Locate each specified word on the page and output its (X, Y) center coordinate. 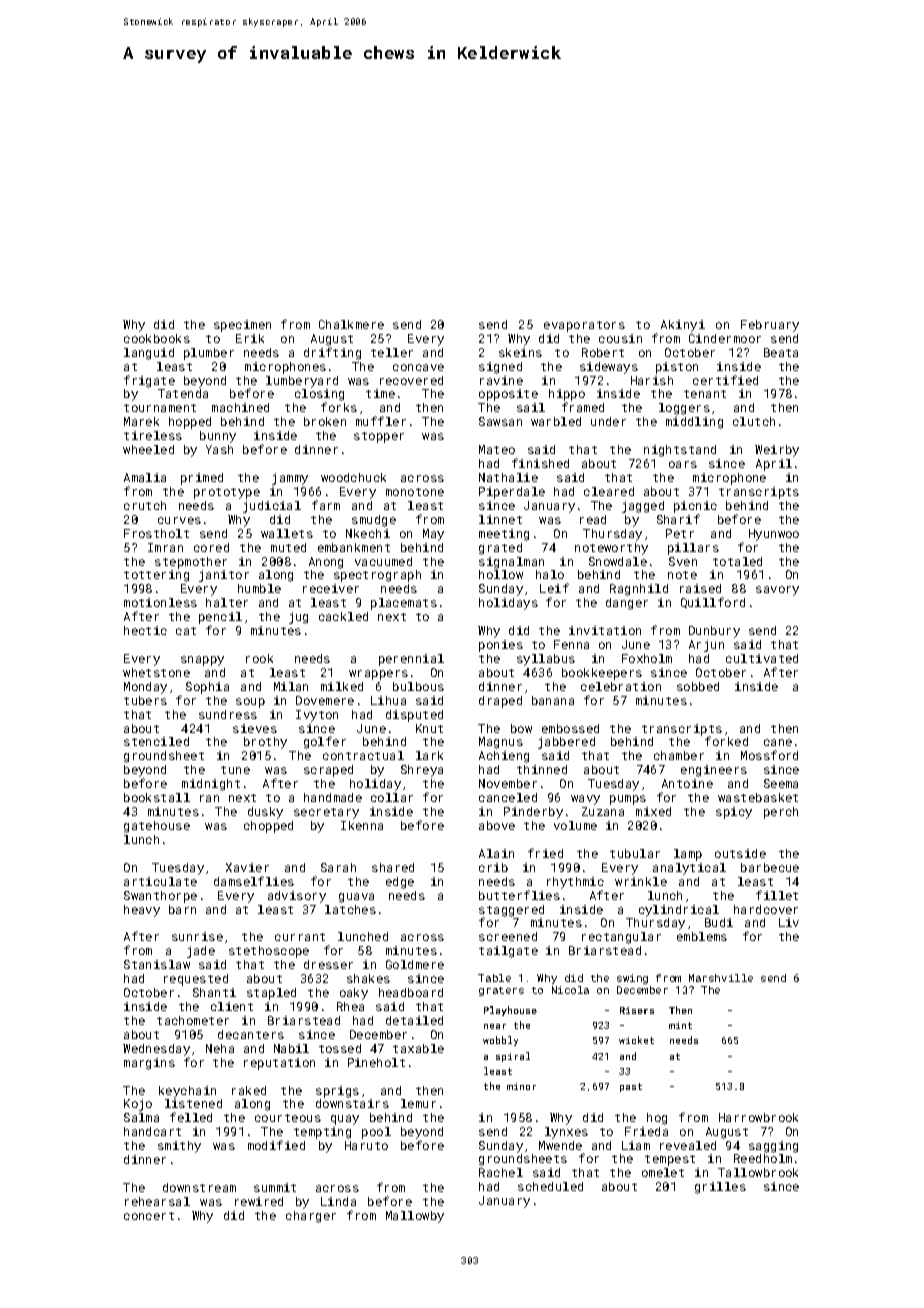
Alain (496, 853)
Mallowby (415, 1217)
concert (149, 1216)
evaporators (584, 326)
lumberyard (302, 382)
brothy (265, 743)
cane (778, 742)
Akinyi (683, 326)
